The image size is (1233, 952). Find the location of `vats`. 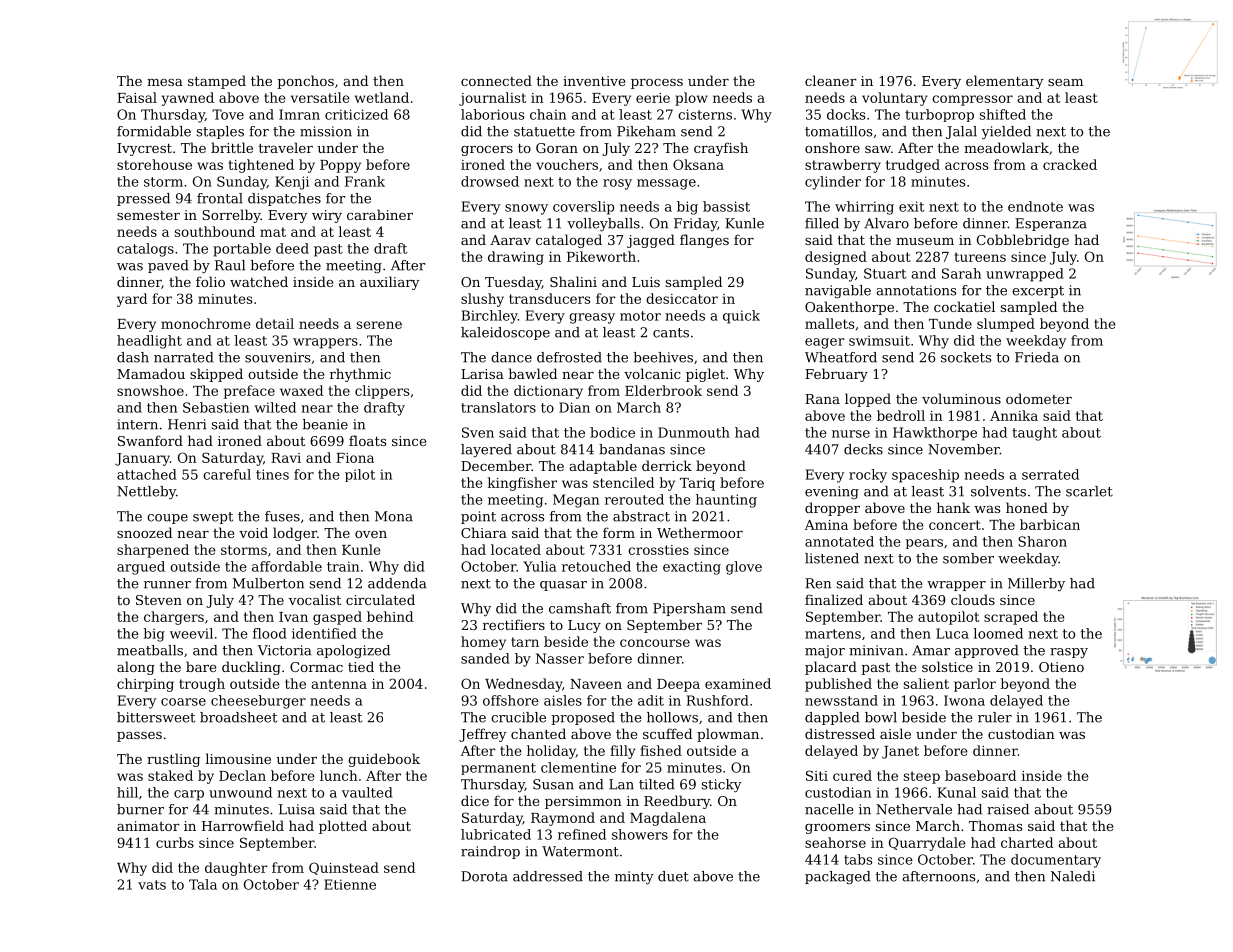

vats is located at coordinates (152, 885).
